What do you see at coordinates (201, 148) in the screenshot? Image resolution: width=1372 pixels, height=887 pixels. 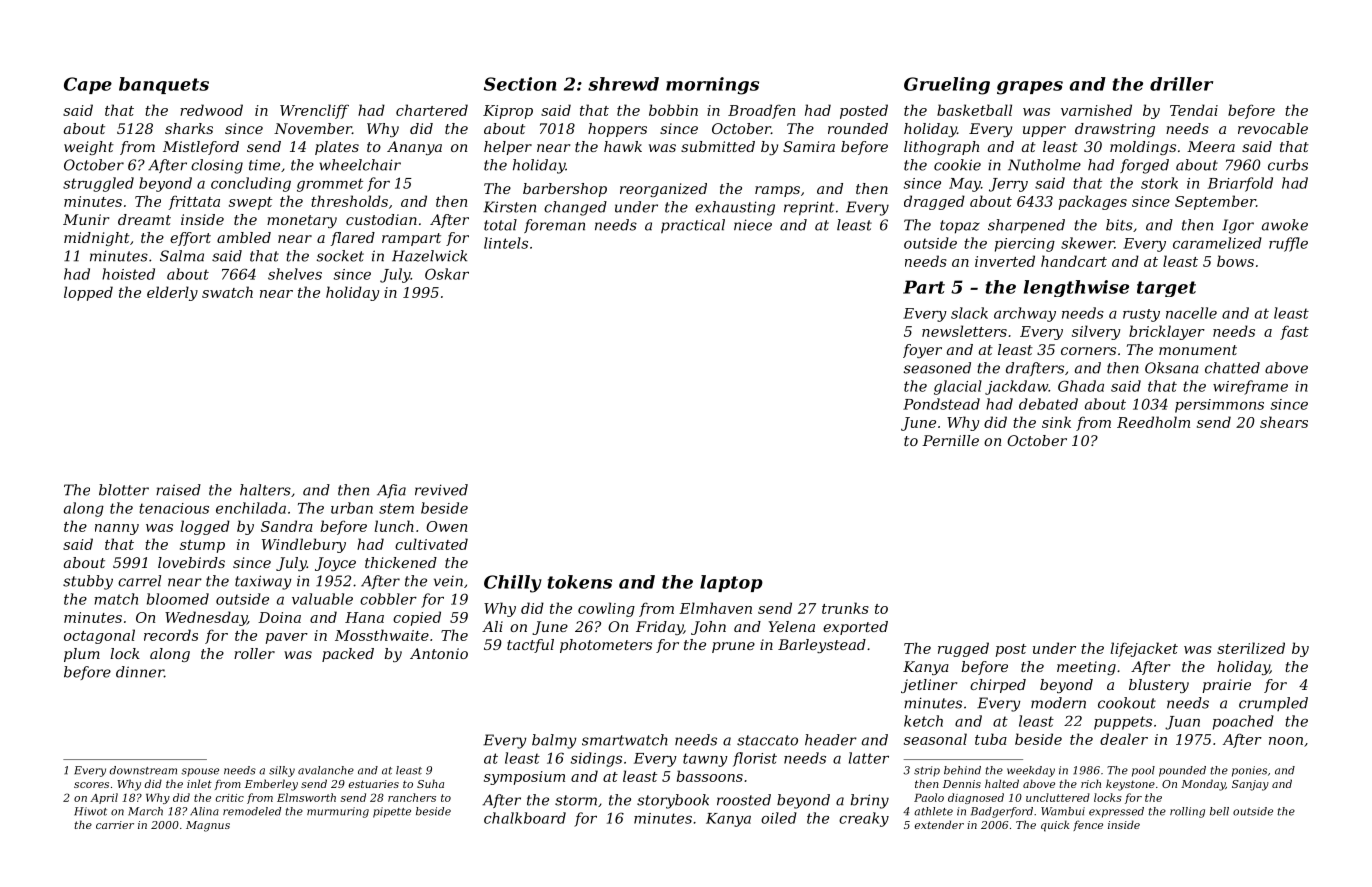 I see `Mistleford` at bounding box center [201, 148].
